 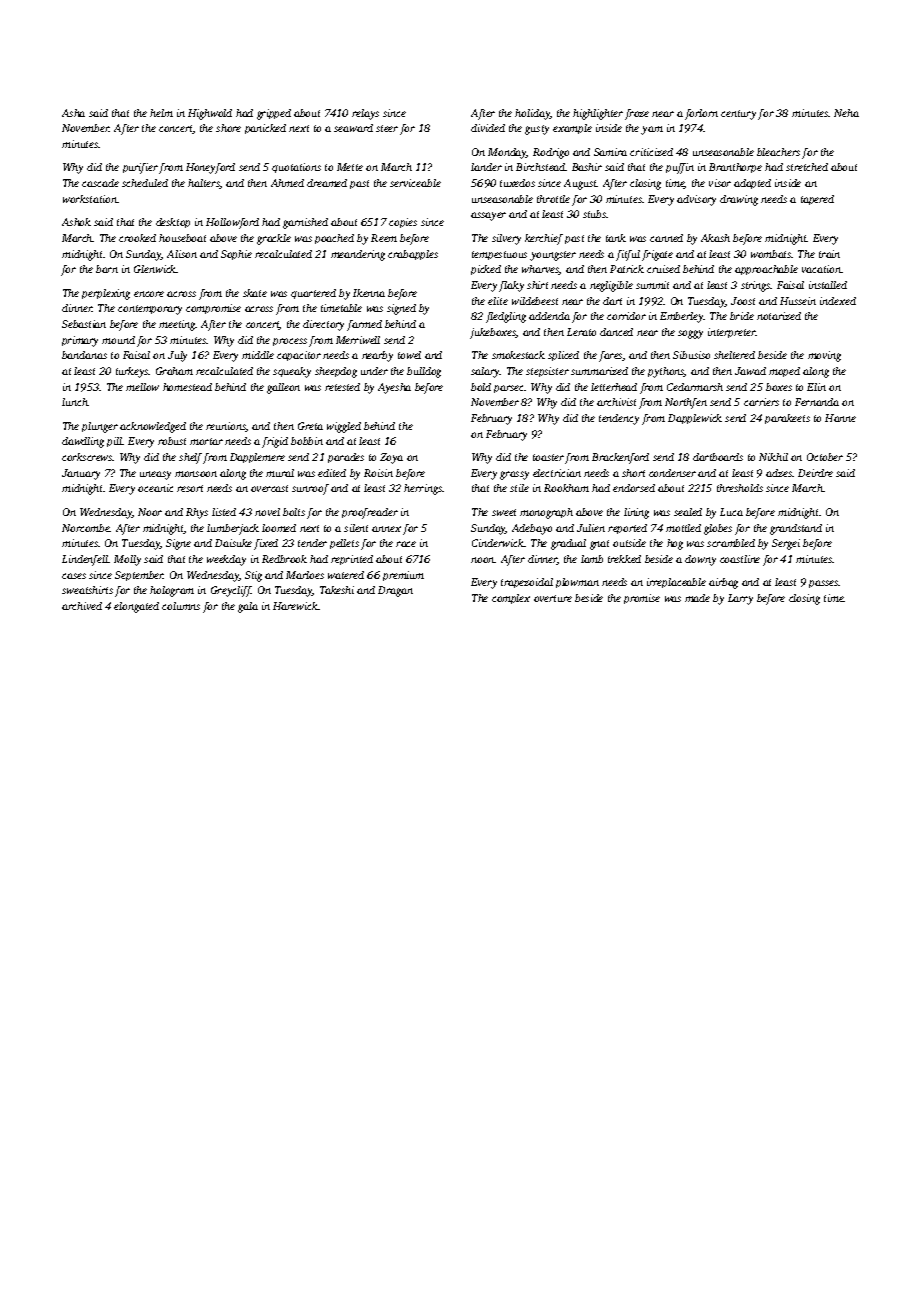 What do you see at coordinates (409, 355) in the document?
I see `towel` at bounding box center [409, 355].
